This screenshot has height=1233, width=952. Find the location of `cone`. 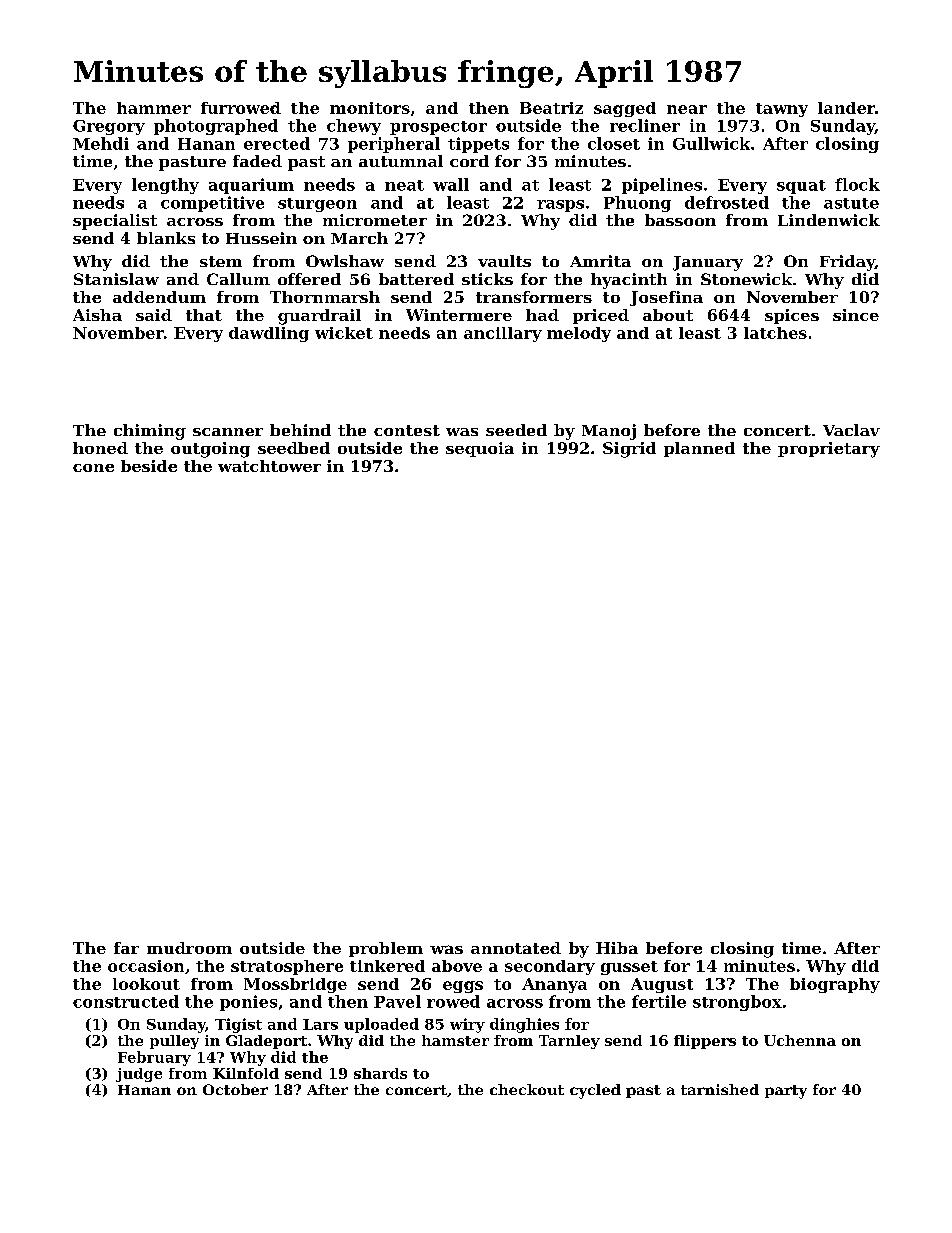

cone is located at coordinates (93, 468).
